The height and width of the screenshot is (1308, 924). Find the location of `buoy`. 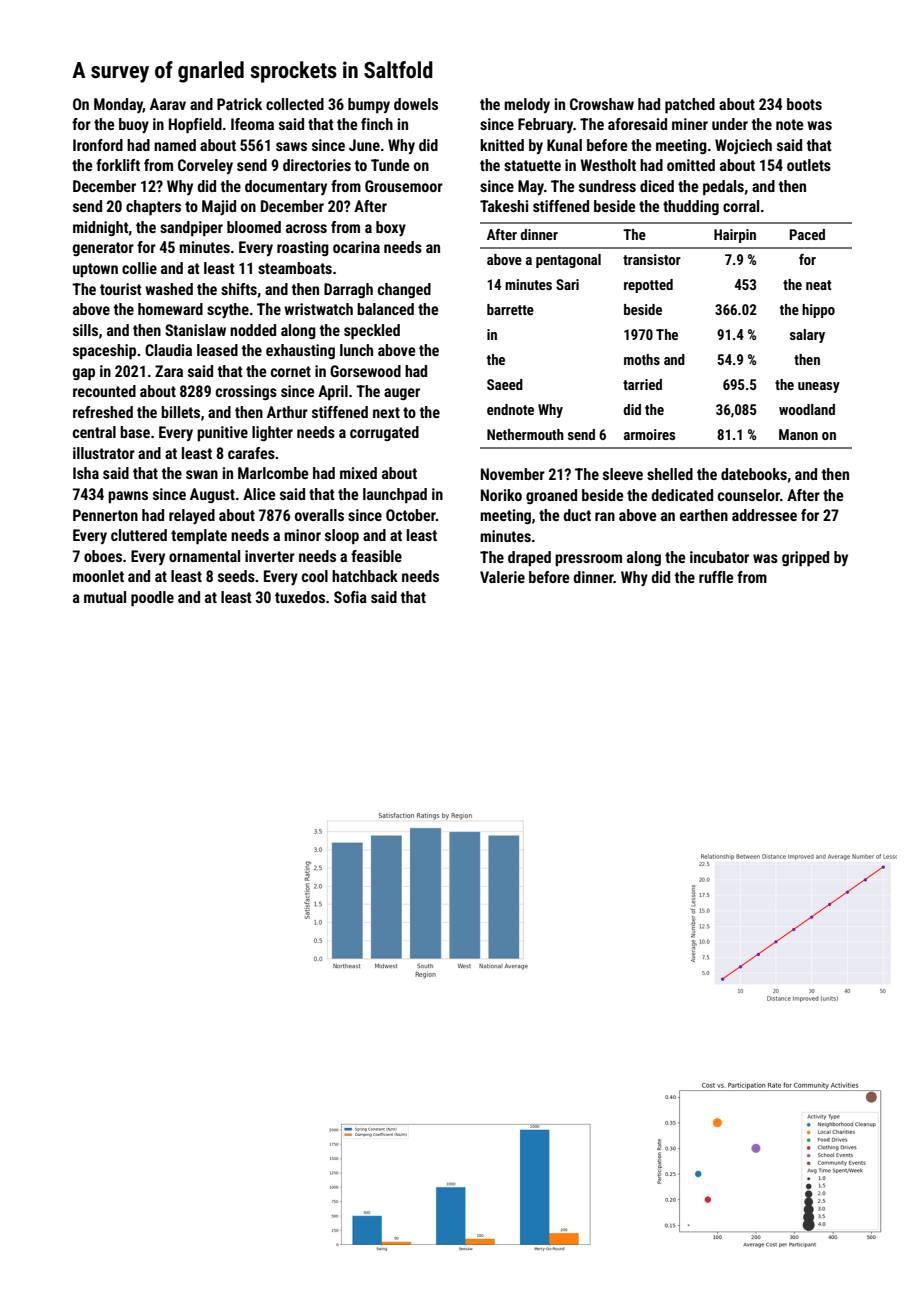

buoy is located at coordinates (134, 125).
